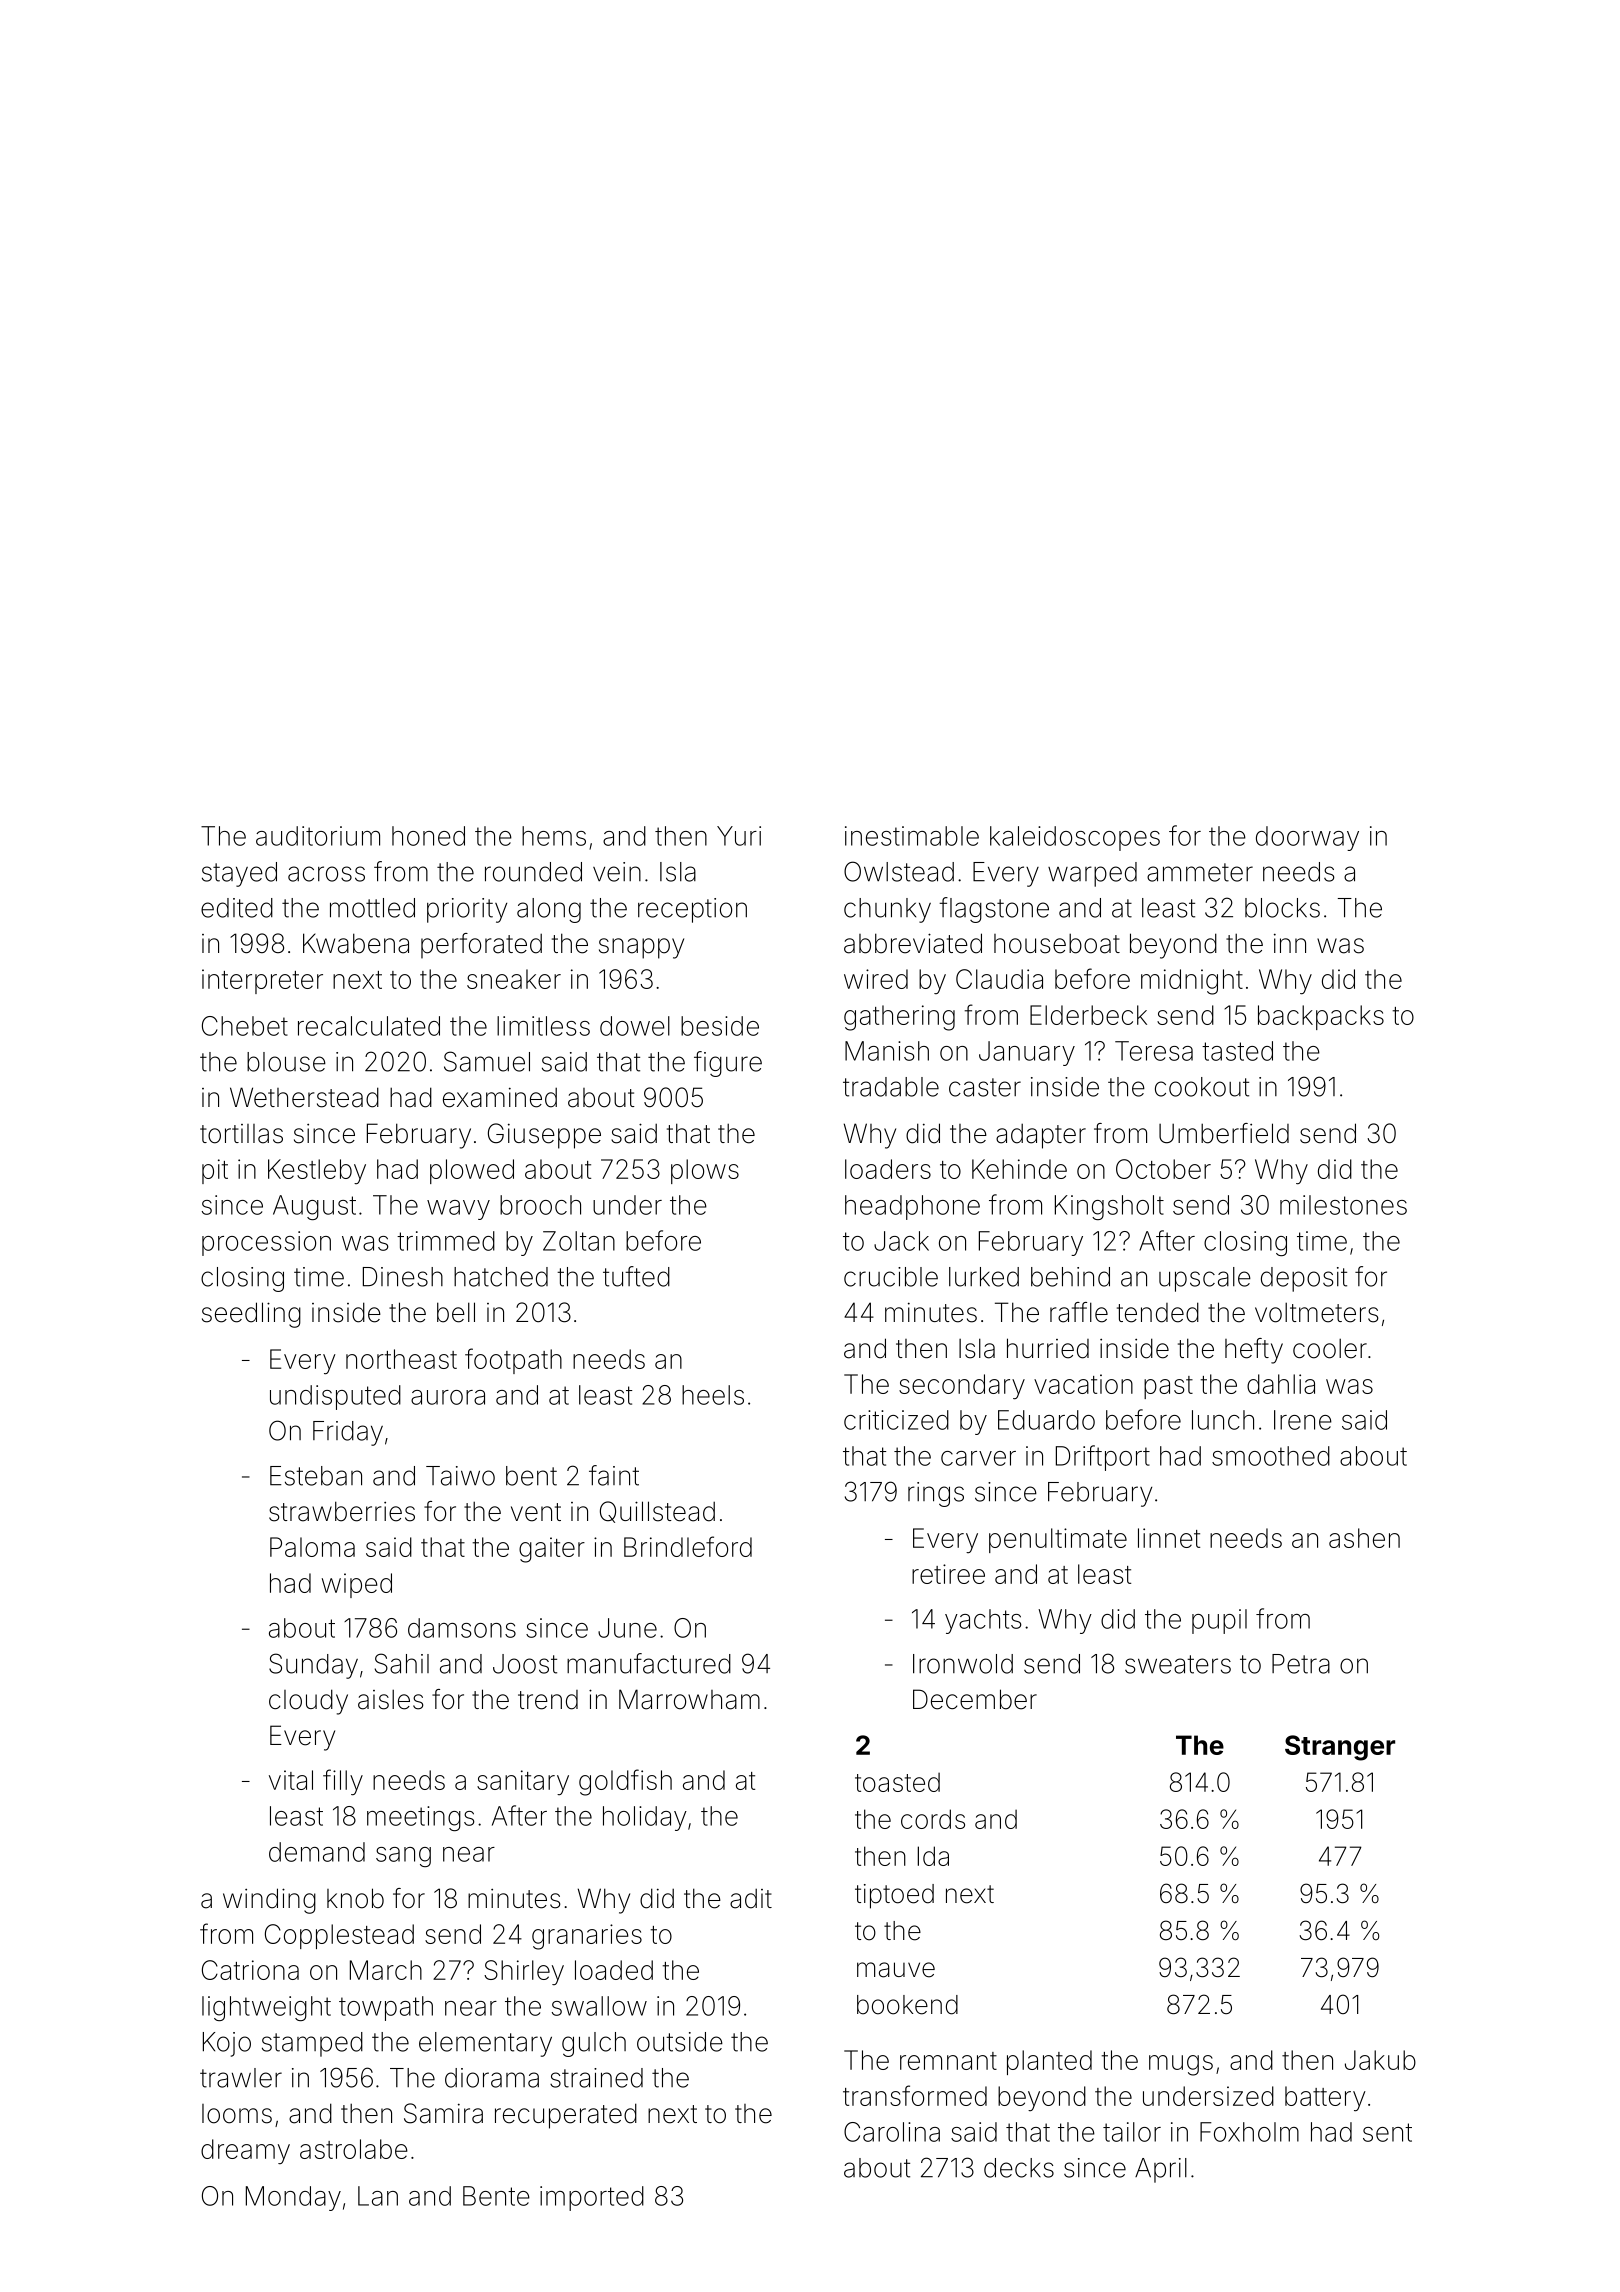 The width and height of the screenshot is (1620, 2292). I want to click on imported, so click(592, 2198).
